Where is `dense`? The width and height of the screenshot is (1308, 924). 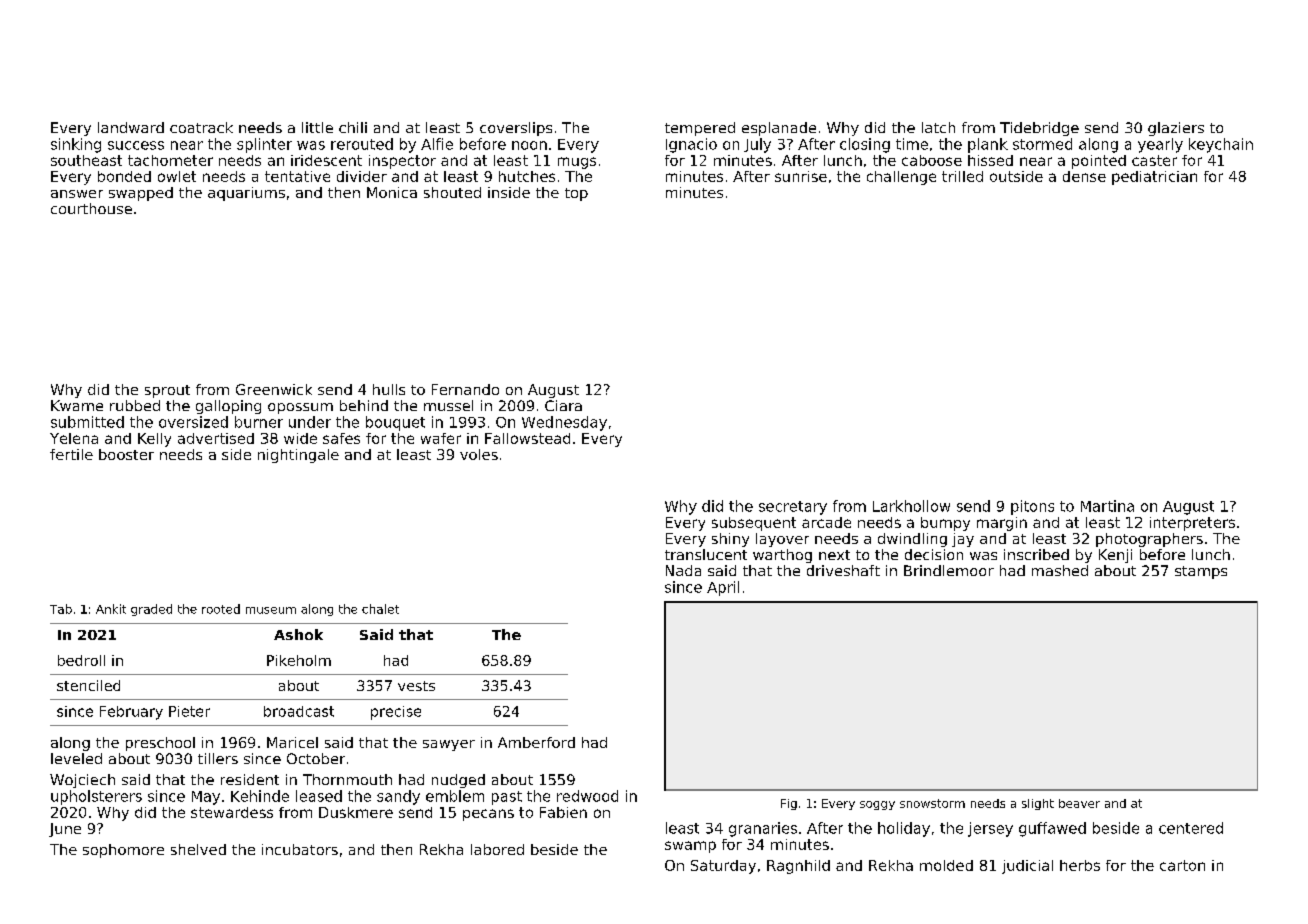
dense is located at coordinates (1084, 176).
